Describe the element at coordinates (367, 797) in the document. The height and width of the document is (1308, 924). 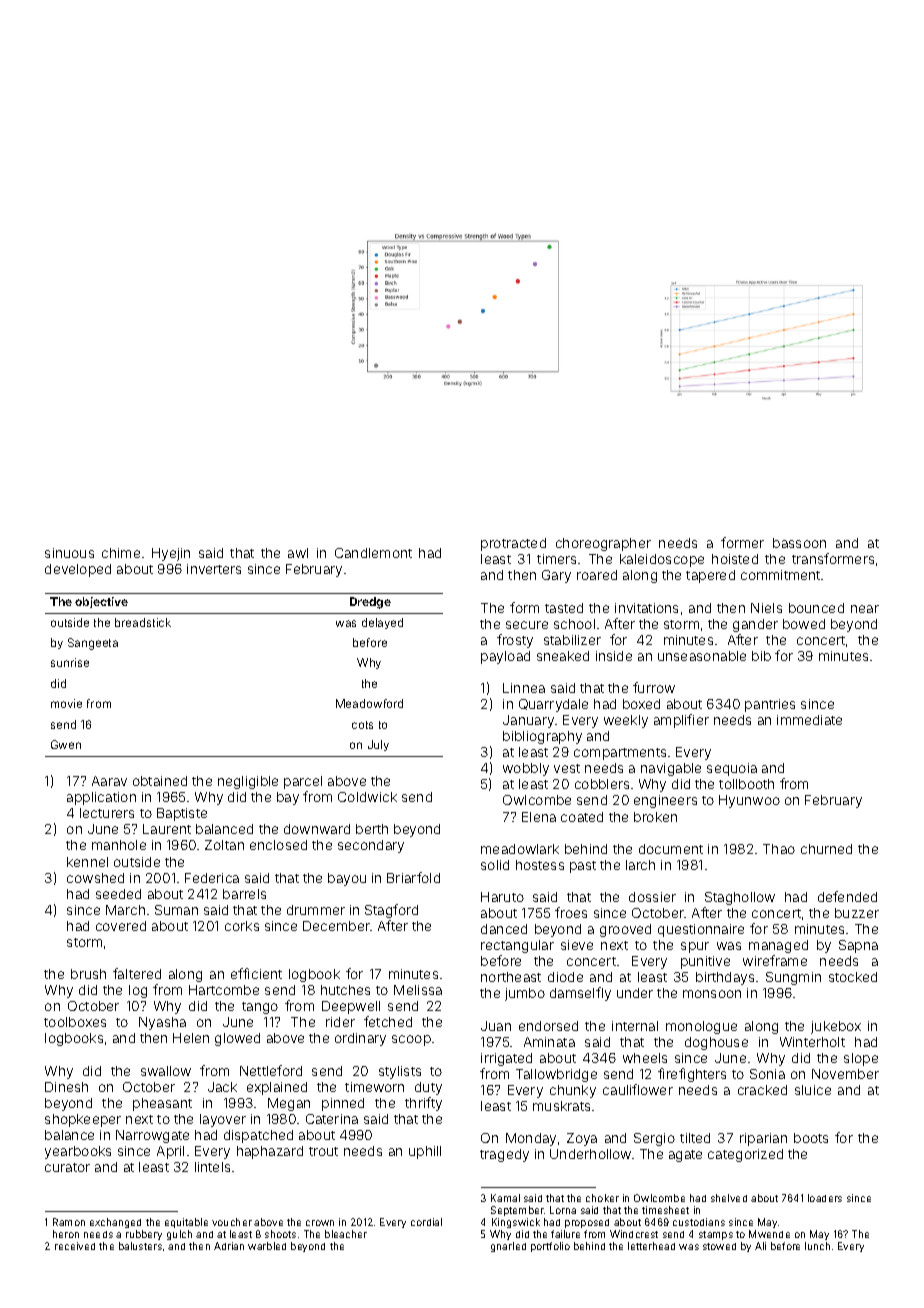
I see `Coldwick` at that location.
